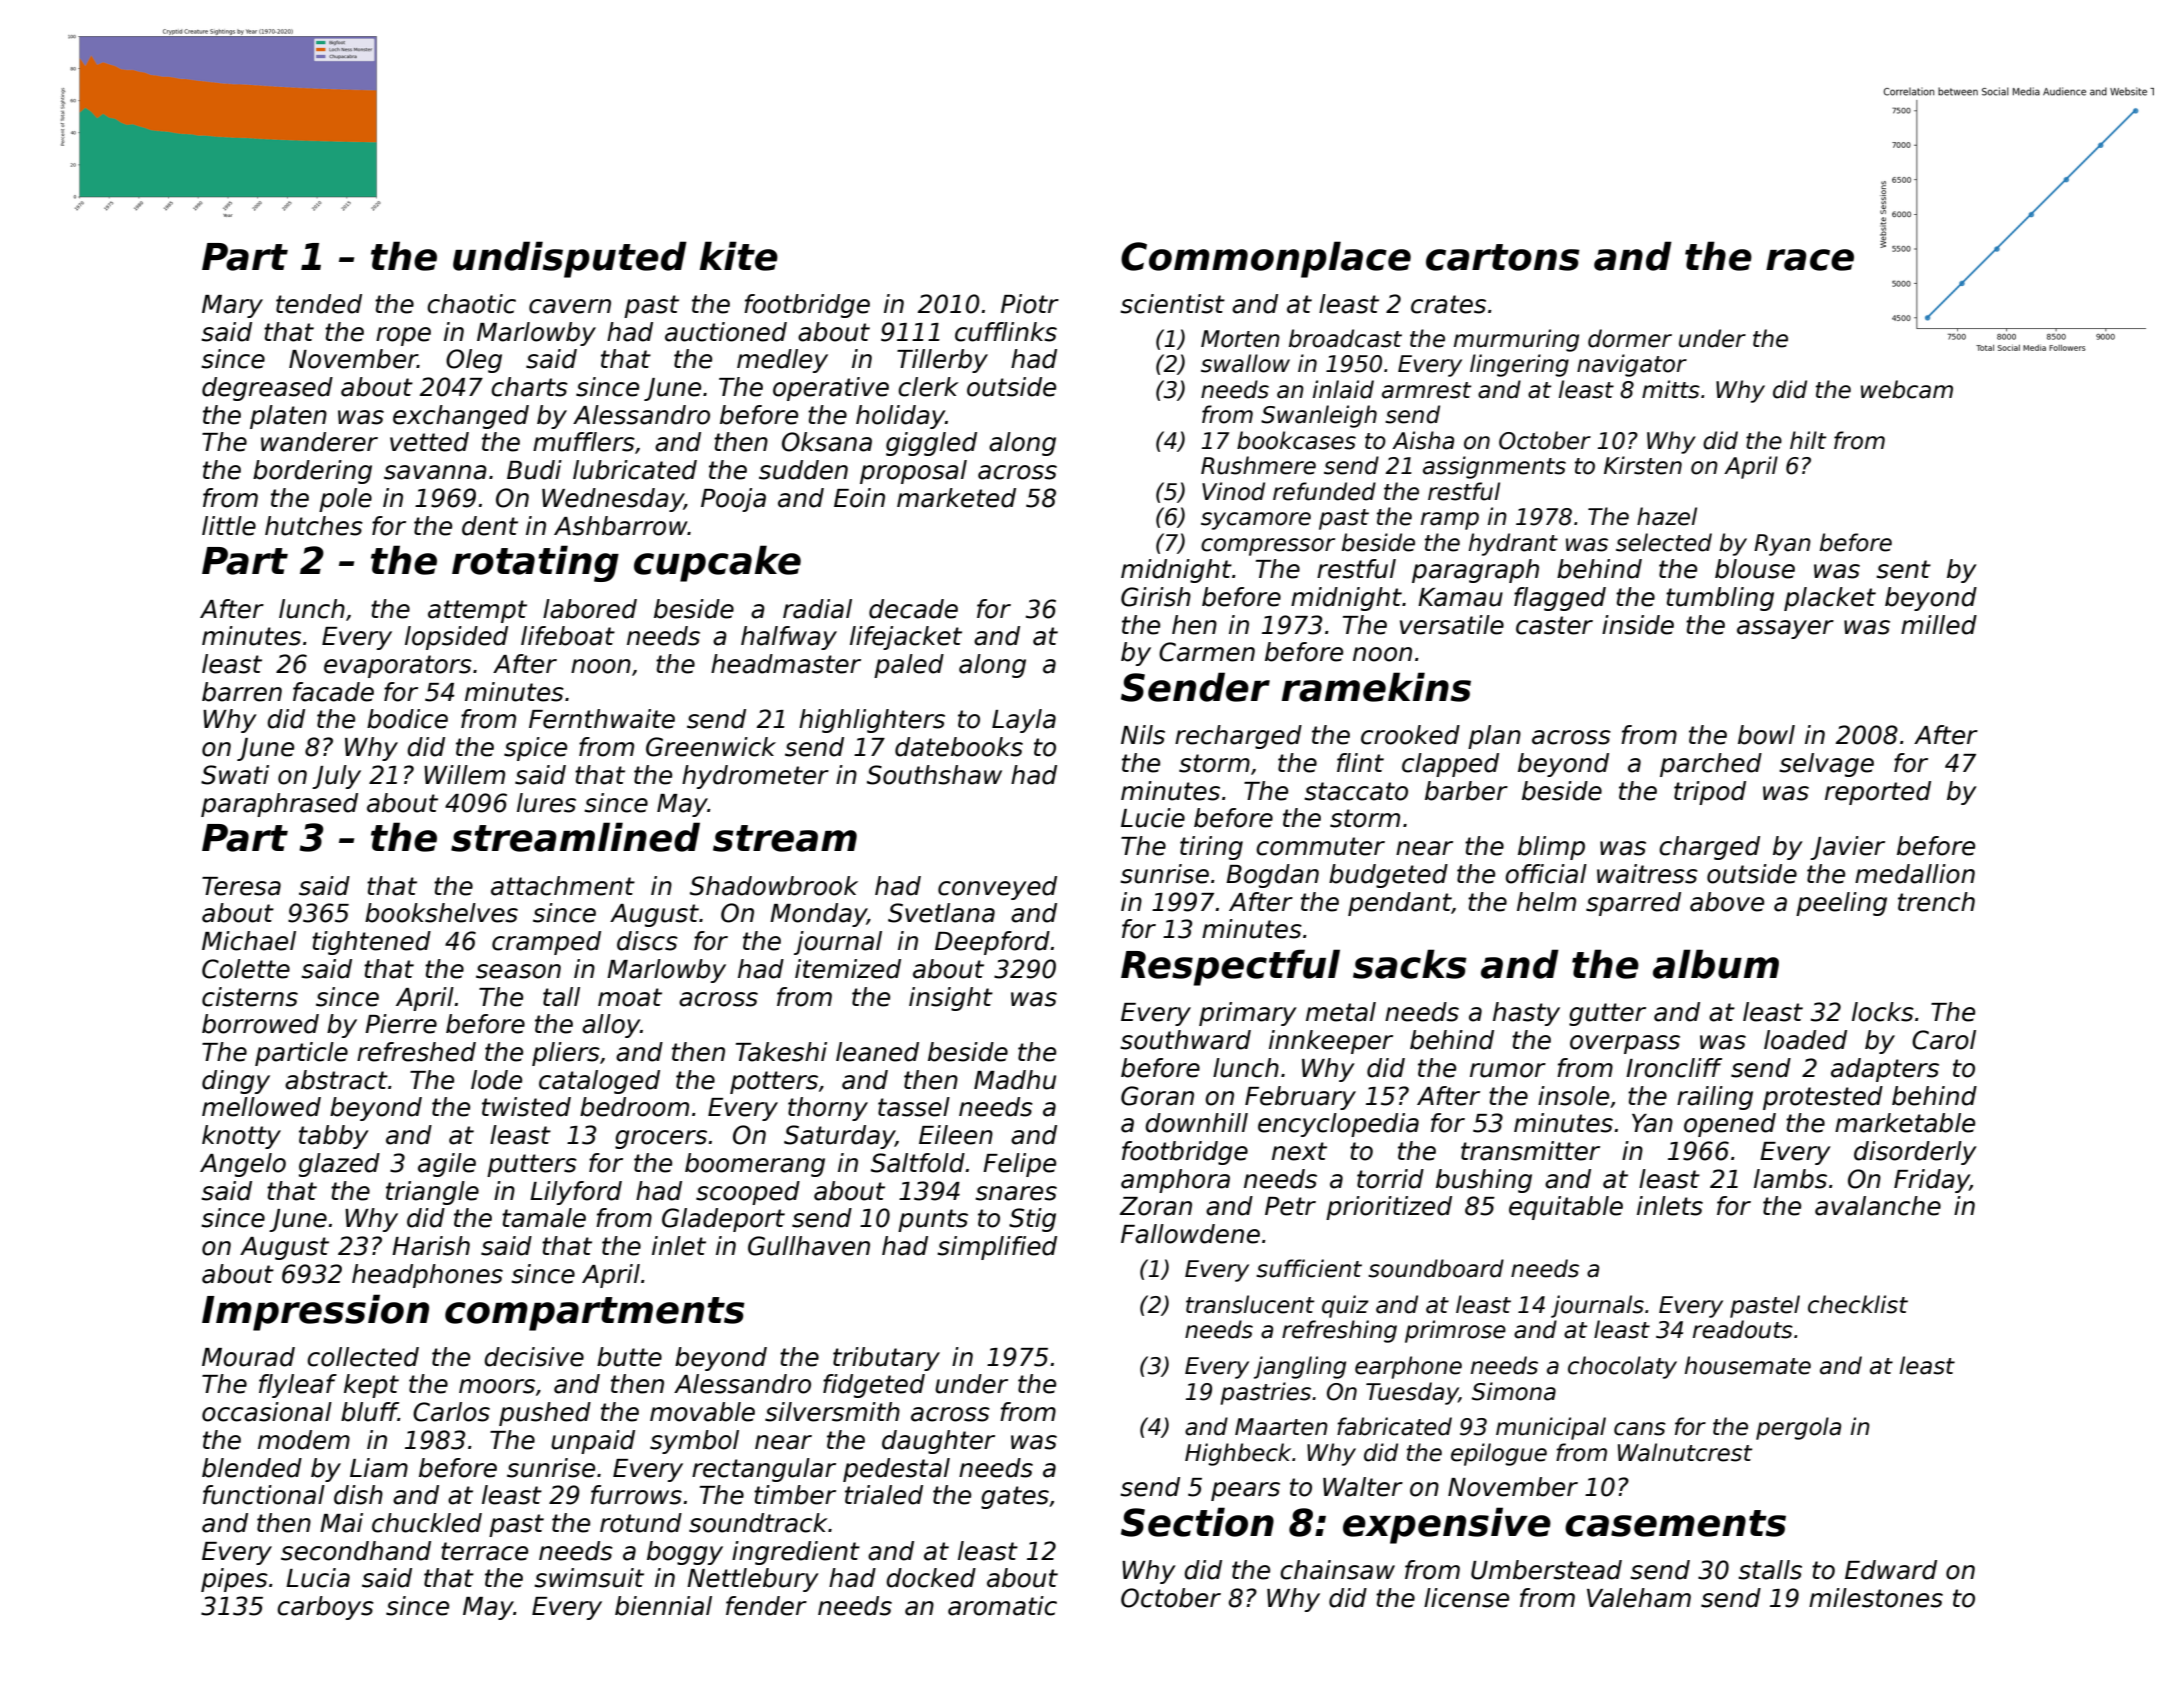 This screenshot has width=2178, height=1683. Describe the element at coordinates (570, 259) in the screenshot. I see `undisputed` at that location.
